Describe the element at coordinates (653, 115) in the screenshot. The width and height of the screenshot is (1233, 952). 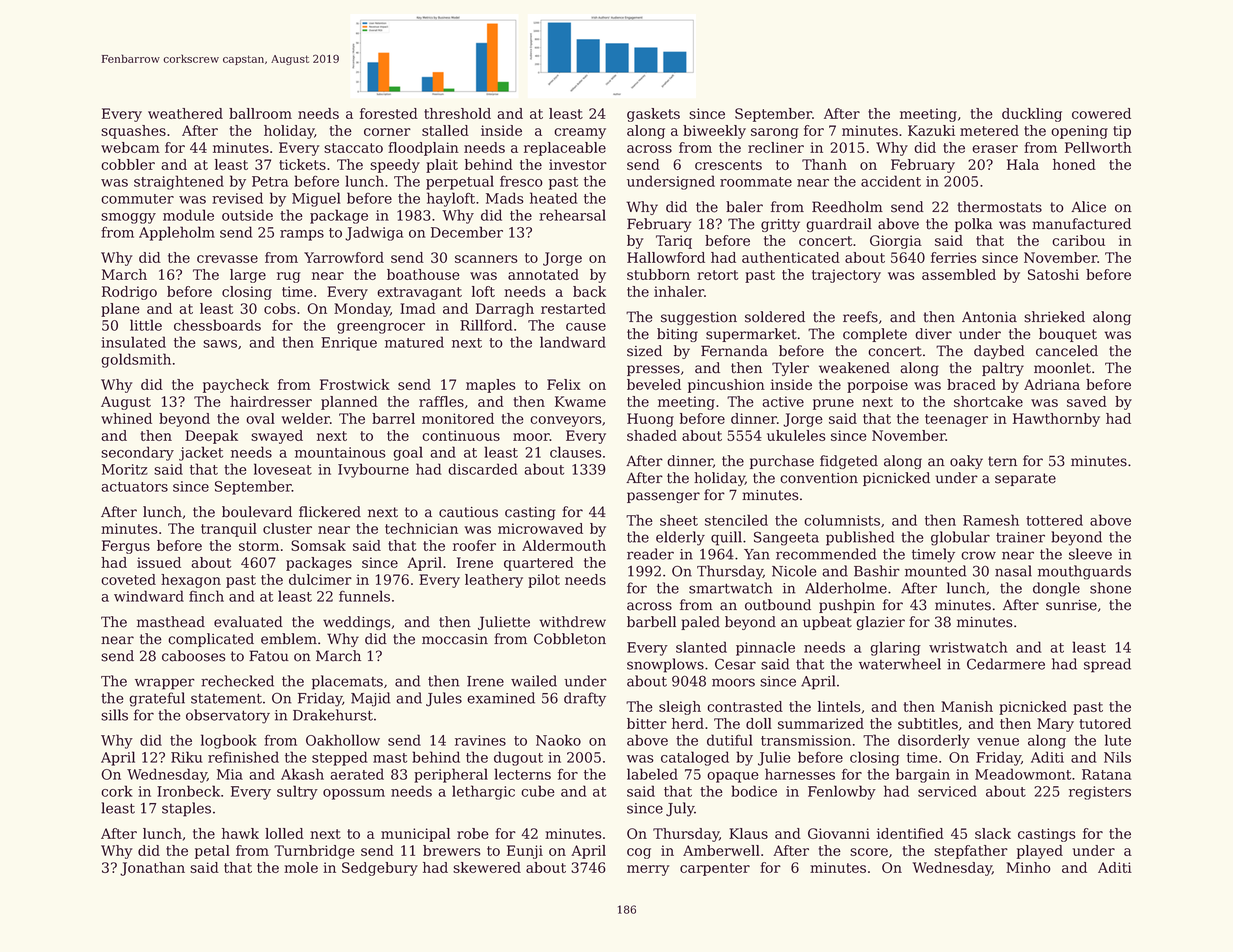
I see `gaskets` at that location.
